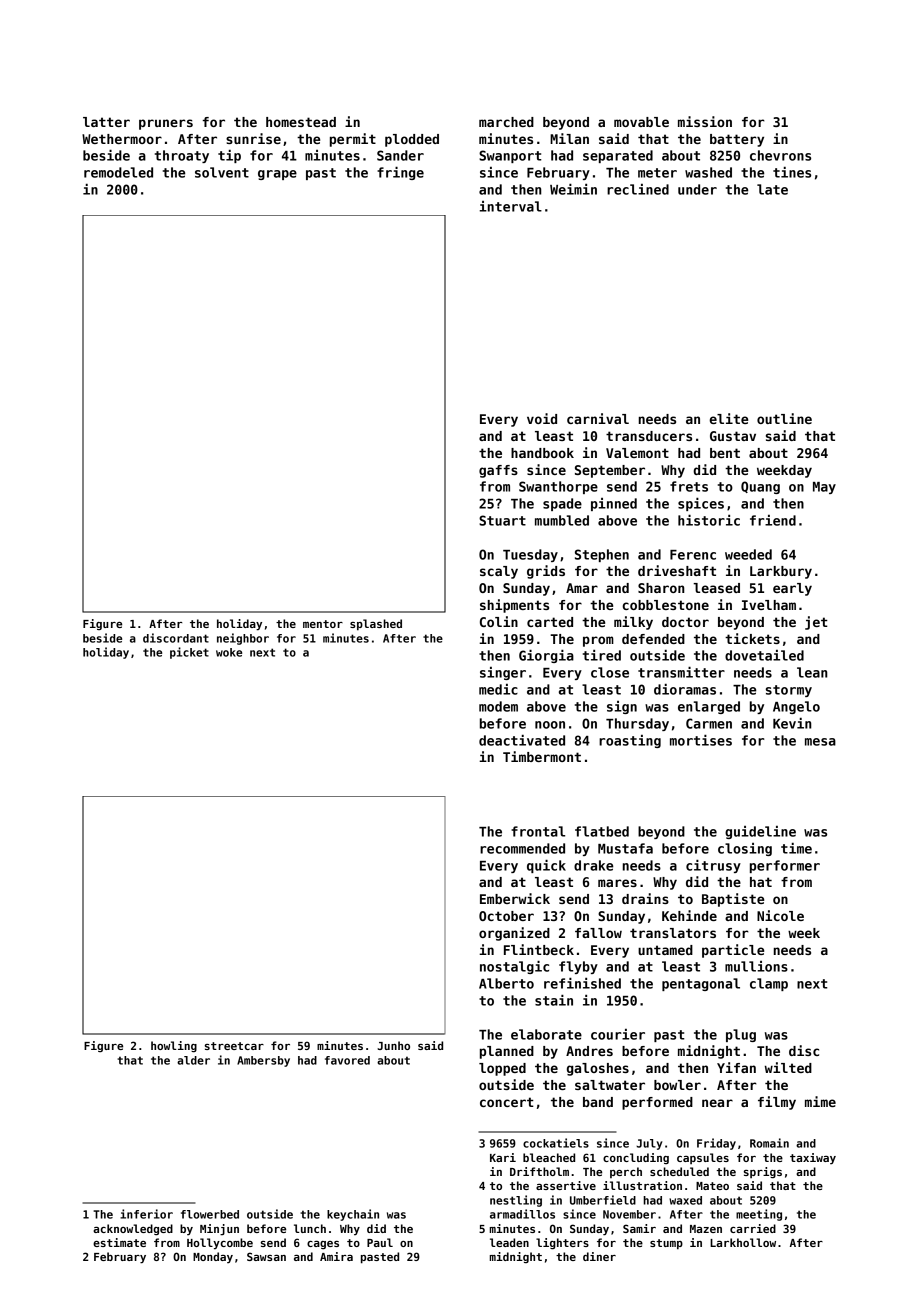  Describe the element at coordinates (506, 122) in the document. I see `marched` at that location.
